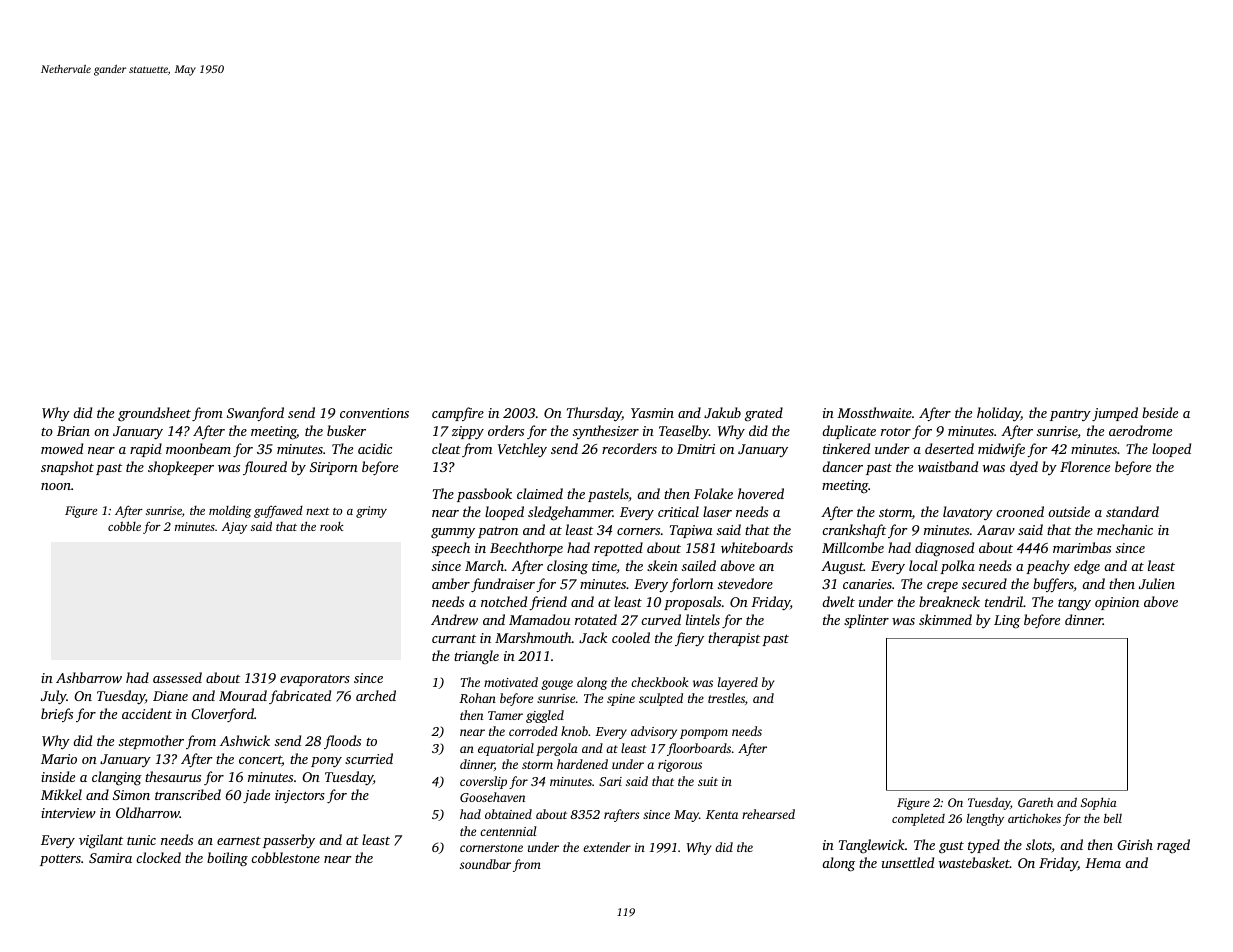 The width and height of the screenshot is (1233, 952). I want to click on Jakub, so click(722, 412).
